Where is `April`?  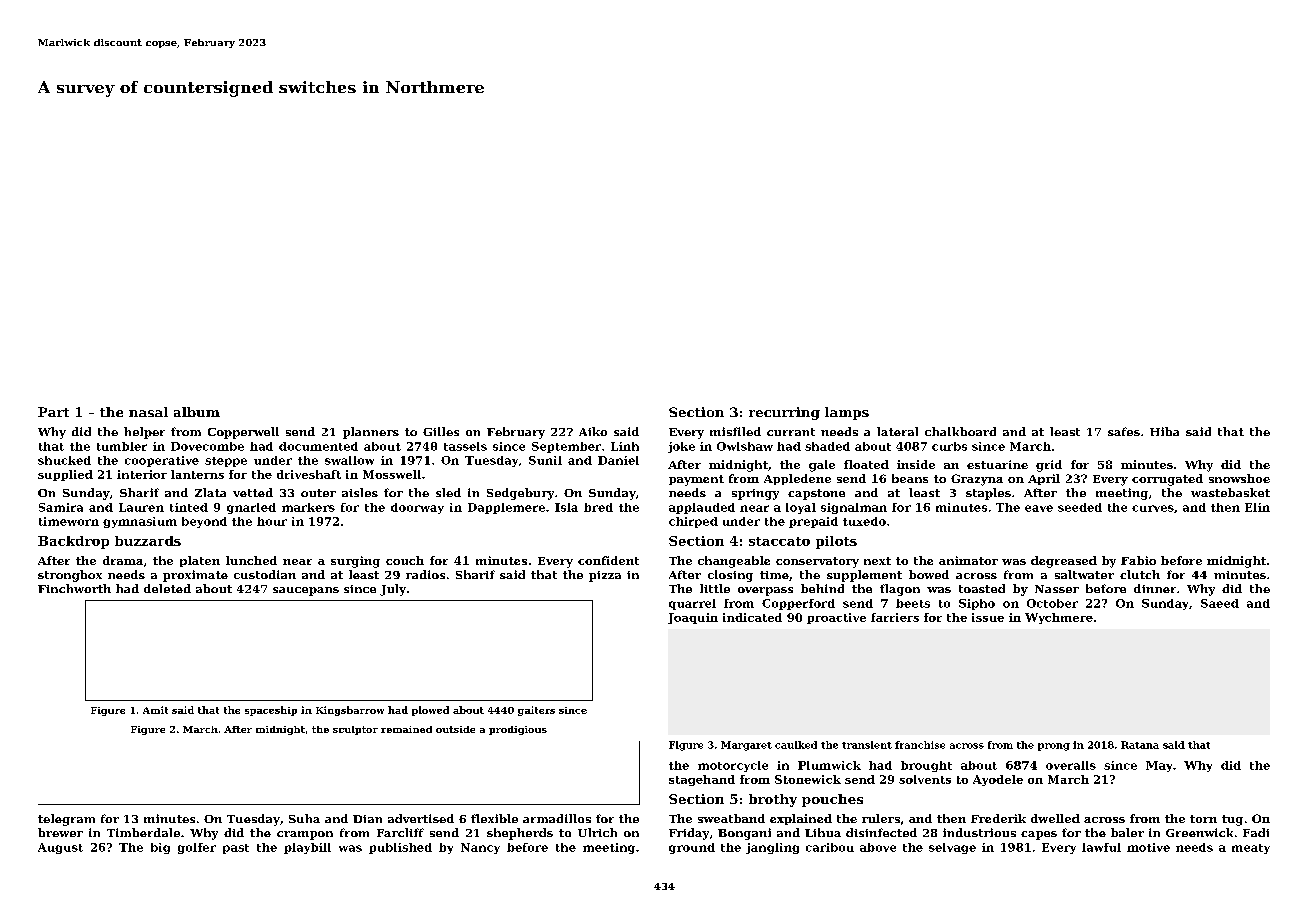
April is located at coordinates (1044, 479).
